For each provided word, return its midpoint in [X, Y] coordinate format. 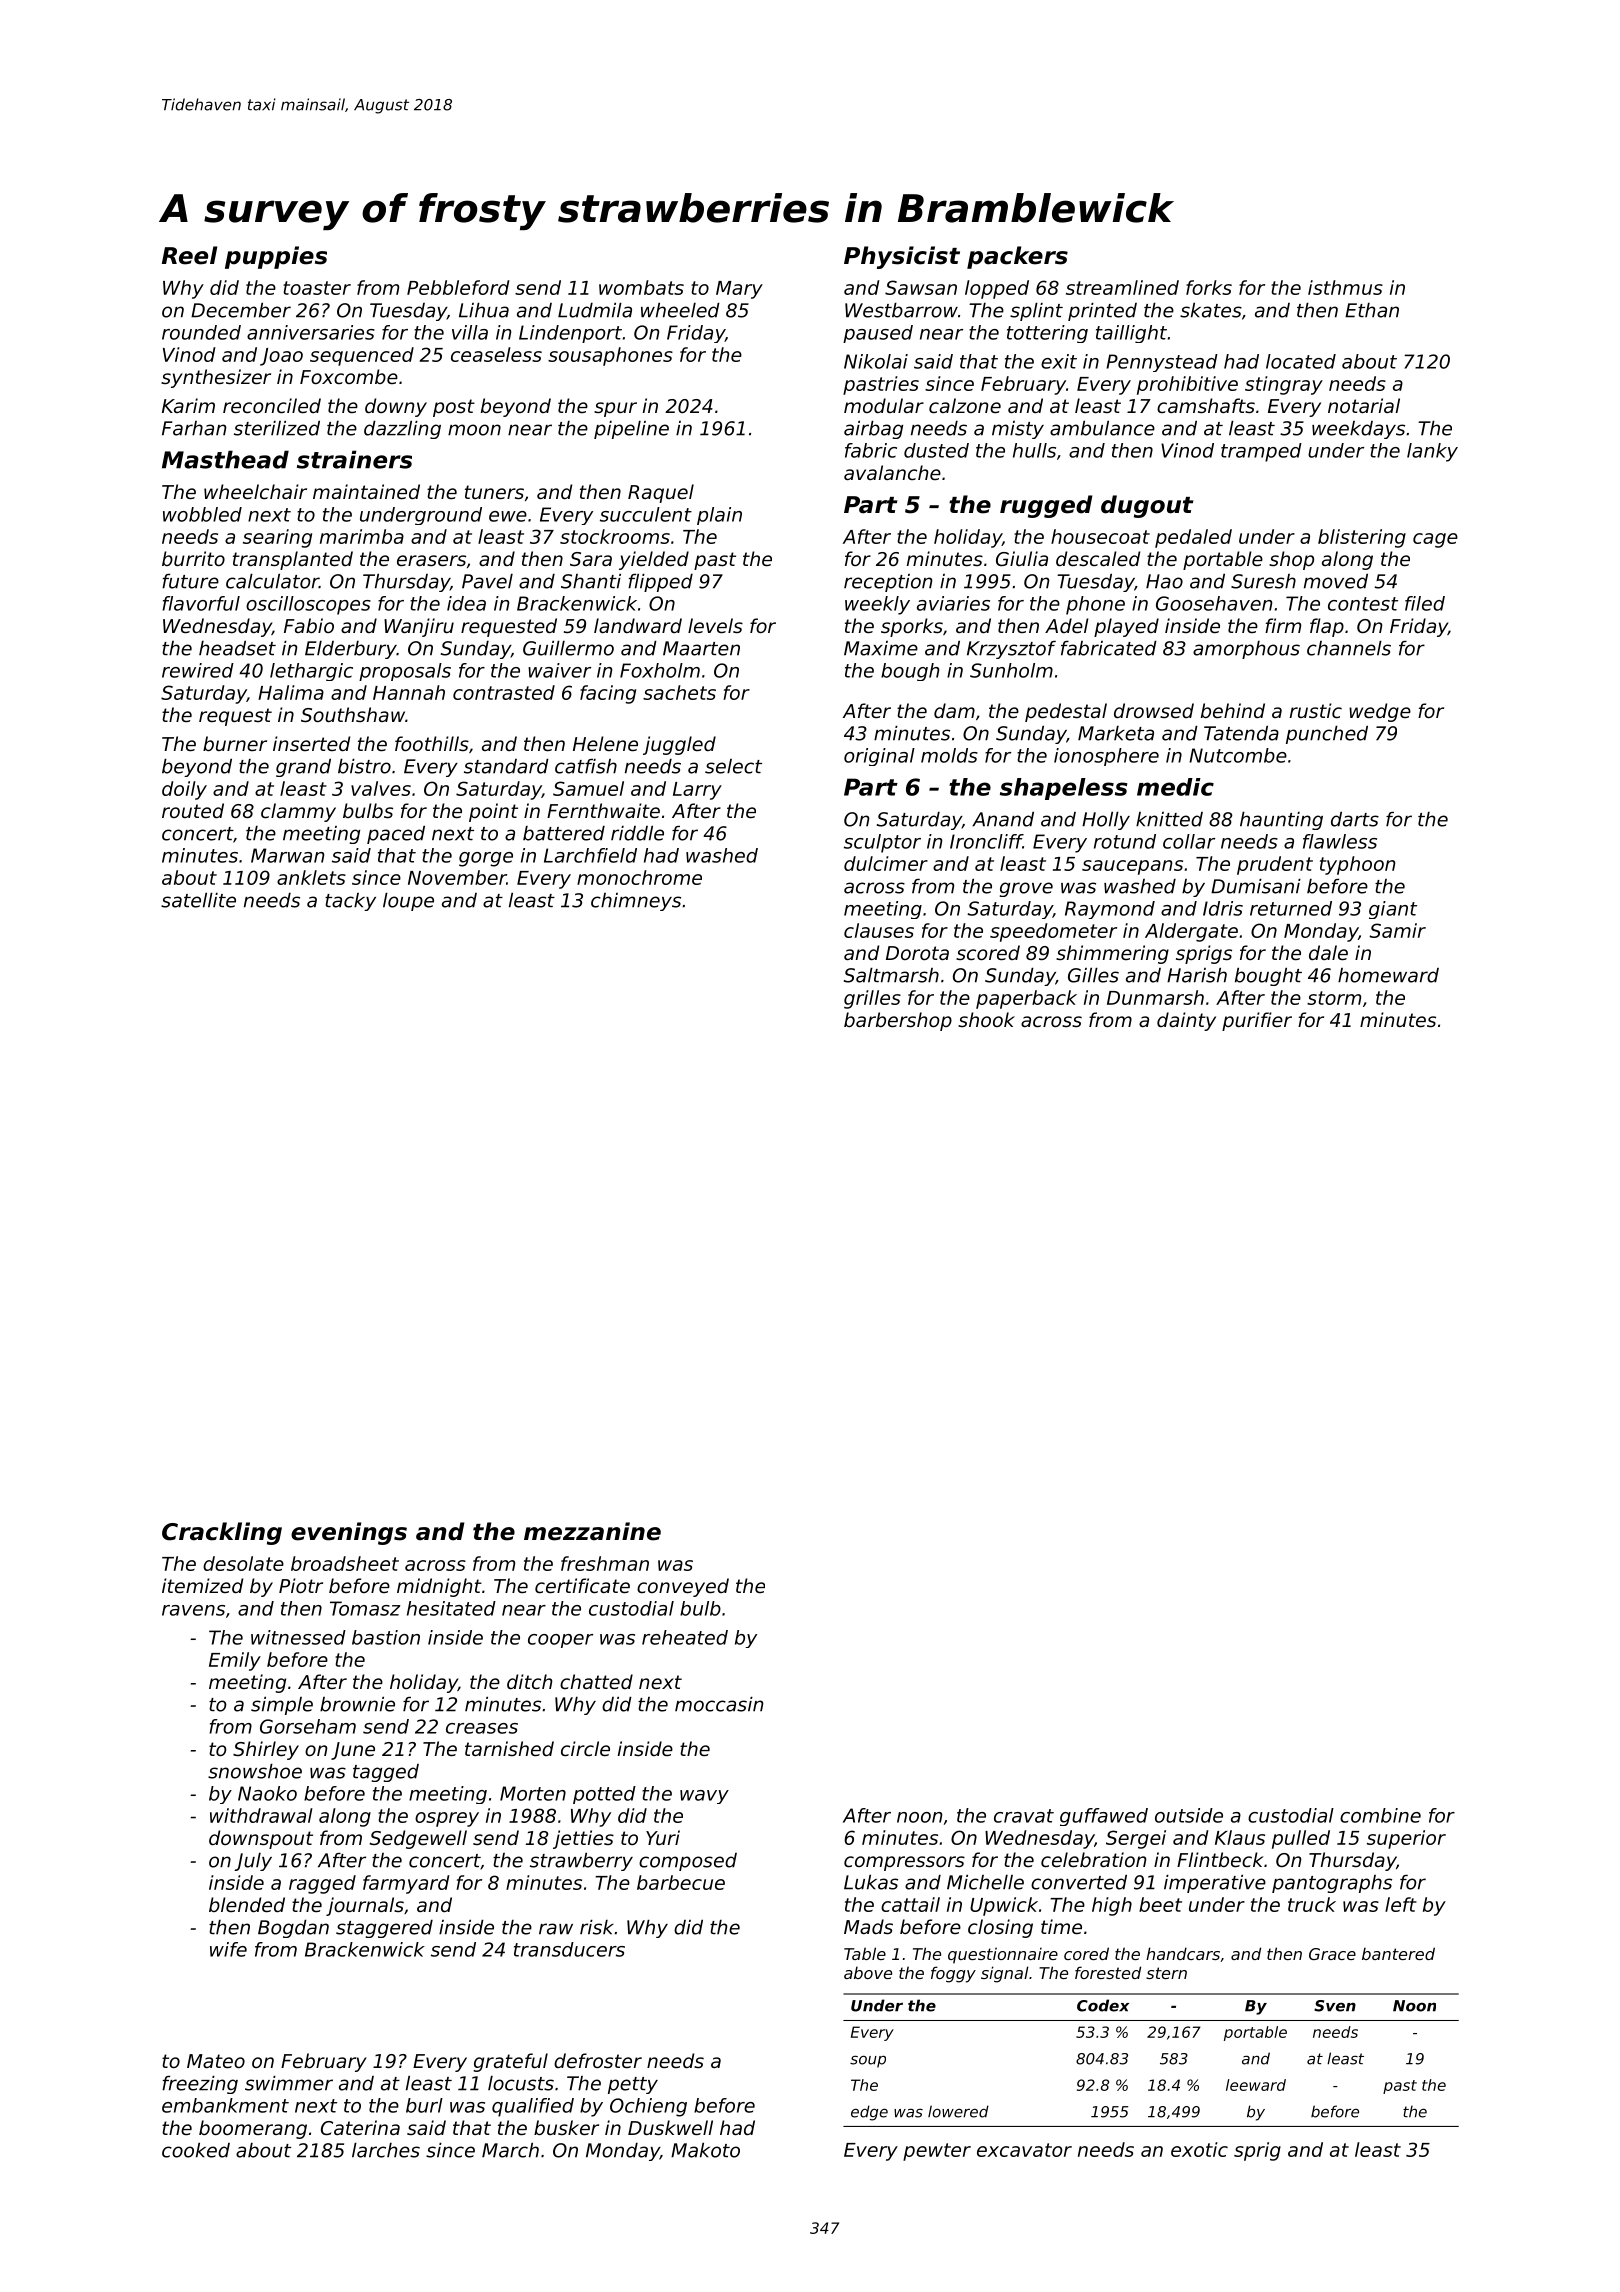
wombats [641, 287]
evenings [349, 1533]
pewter [937, 2152]
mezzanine [592, 1531]
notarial [1364, 405]
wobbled [202, 514]
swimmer [289, 2083]
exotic [1199, 2149]
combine [1380, 1815]
